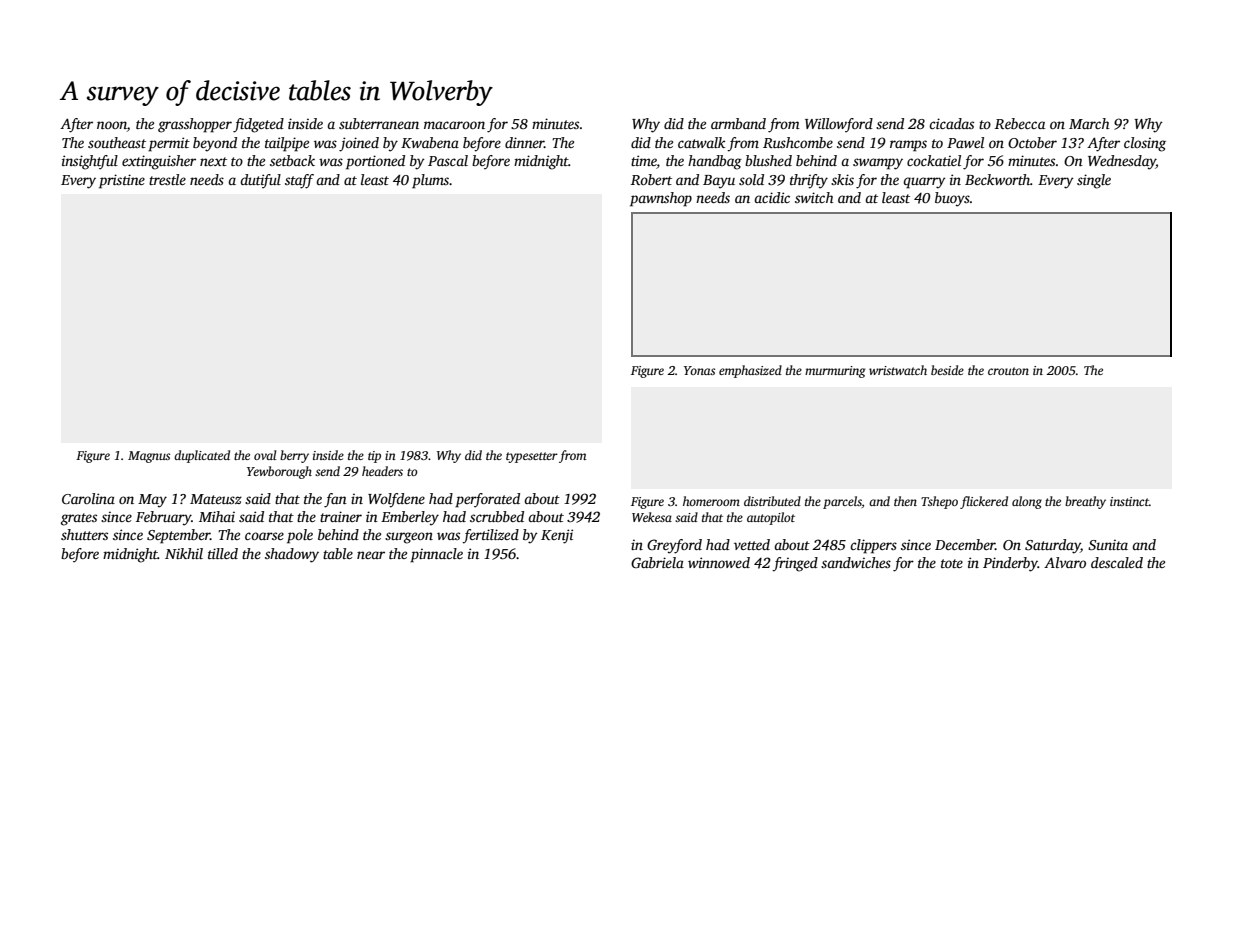 This screenshot has height=952, width=1233. I want to click on murmuring, so click(835, 372).
